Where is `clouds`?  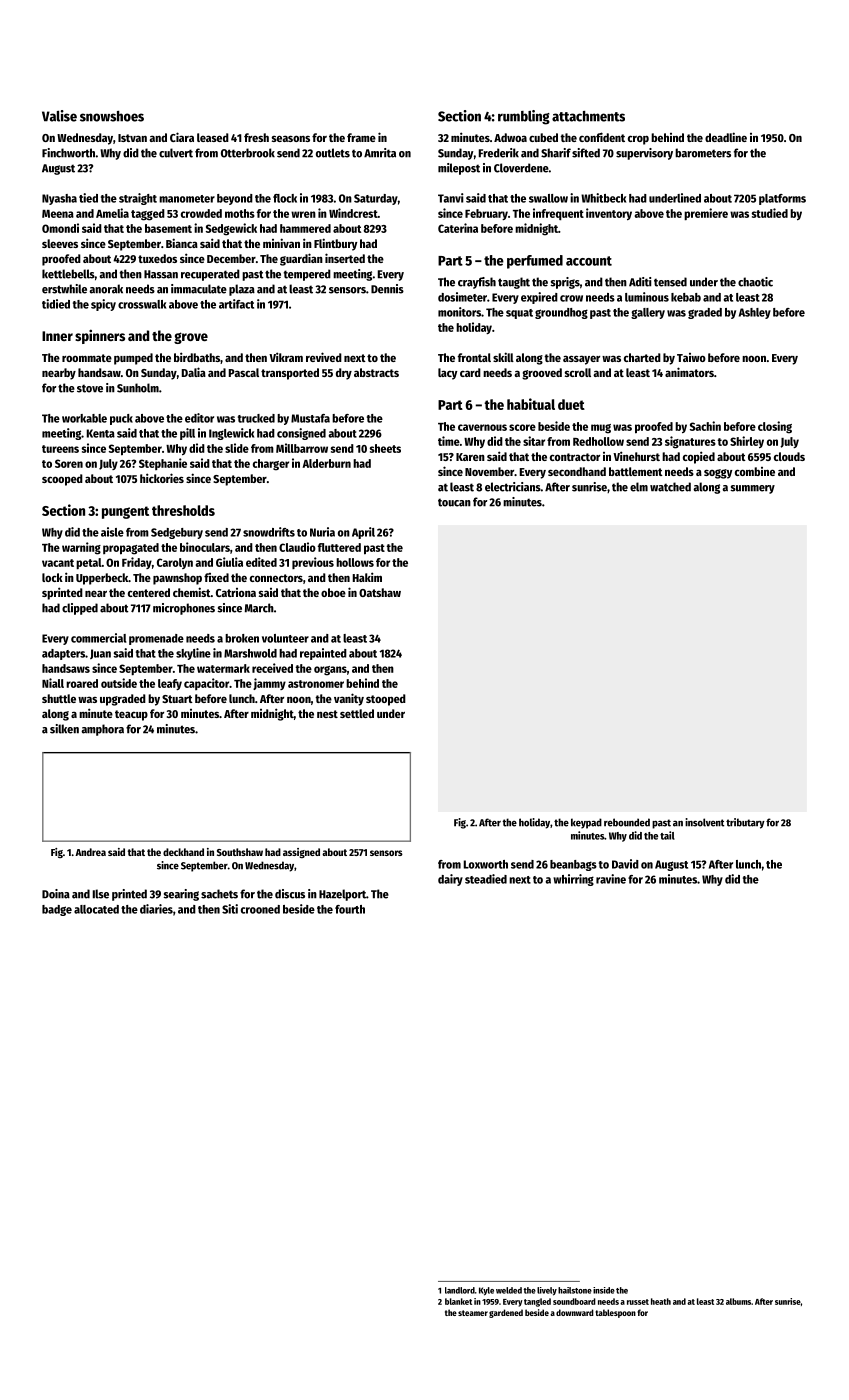 clouds is located at coordinates (789, 456).
